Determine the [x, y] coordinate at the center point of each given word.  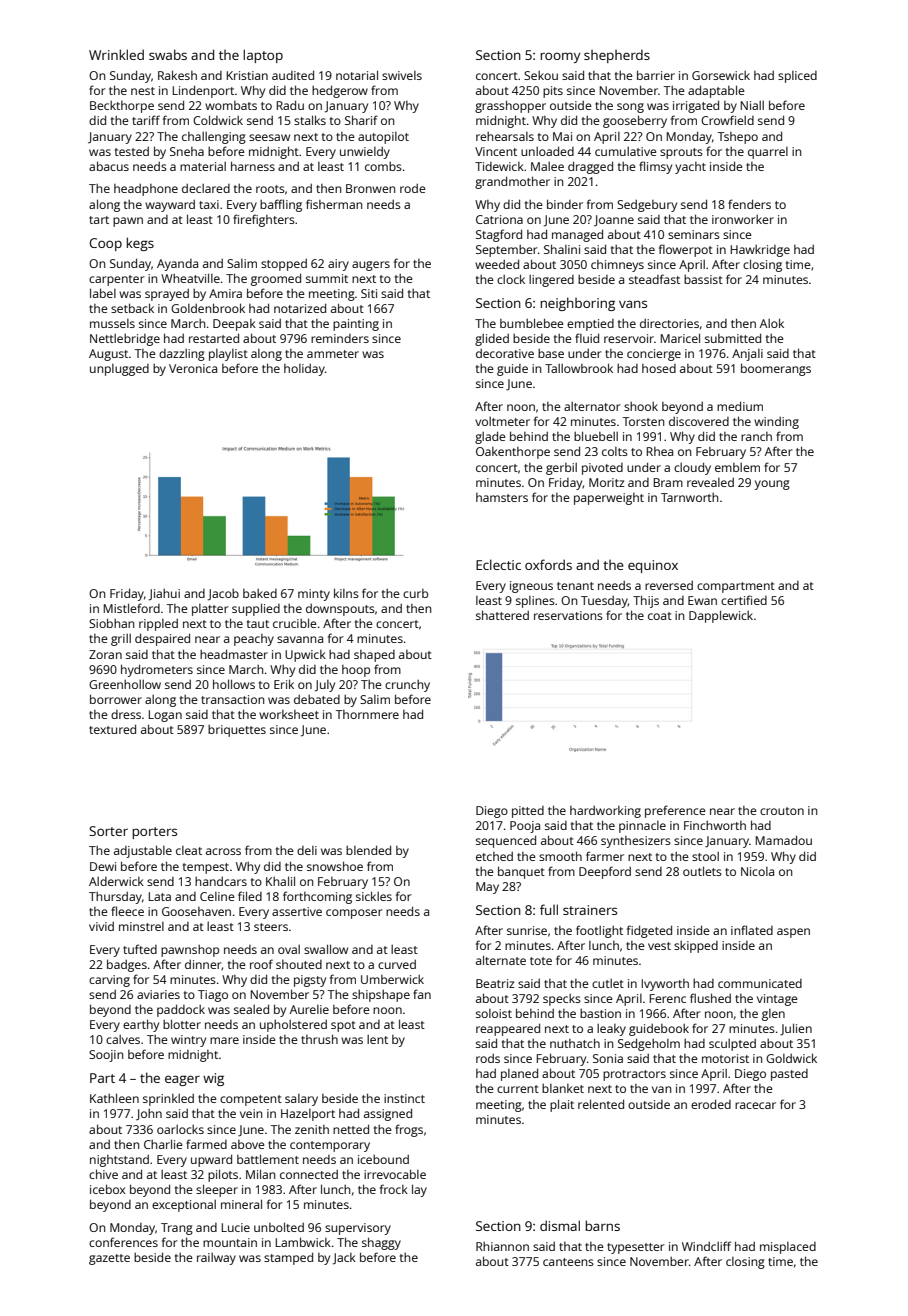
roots [270, 189]
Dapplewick [721, 616]
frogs [409, 1130]
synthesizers [636, 842]
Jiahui [164, 595]
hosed [659, 368]
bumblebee [532, 323]
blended [368, 850]
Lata [160, 896]
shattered [502, 615]
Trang [177, 1229]
